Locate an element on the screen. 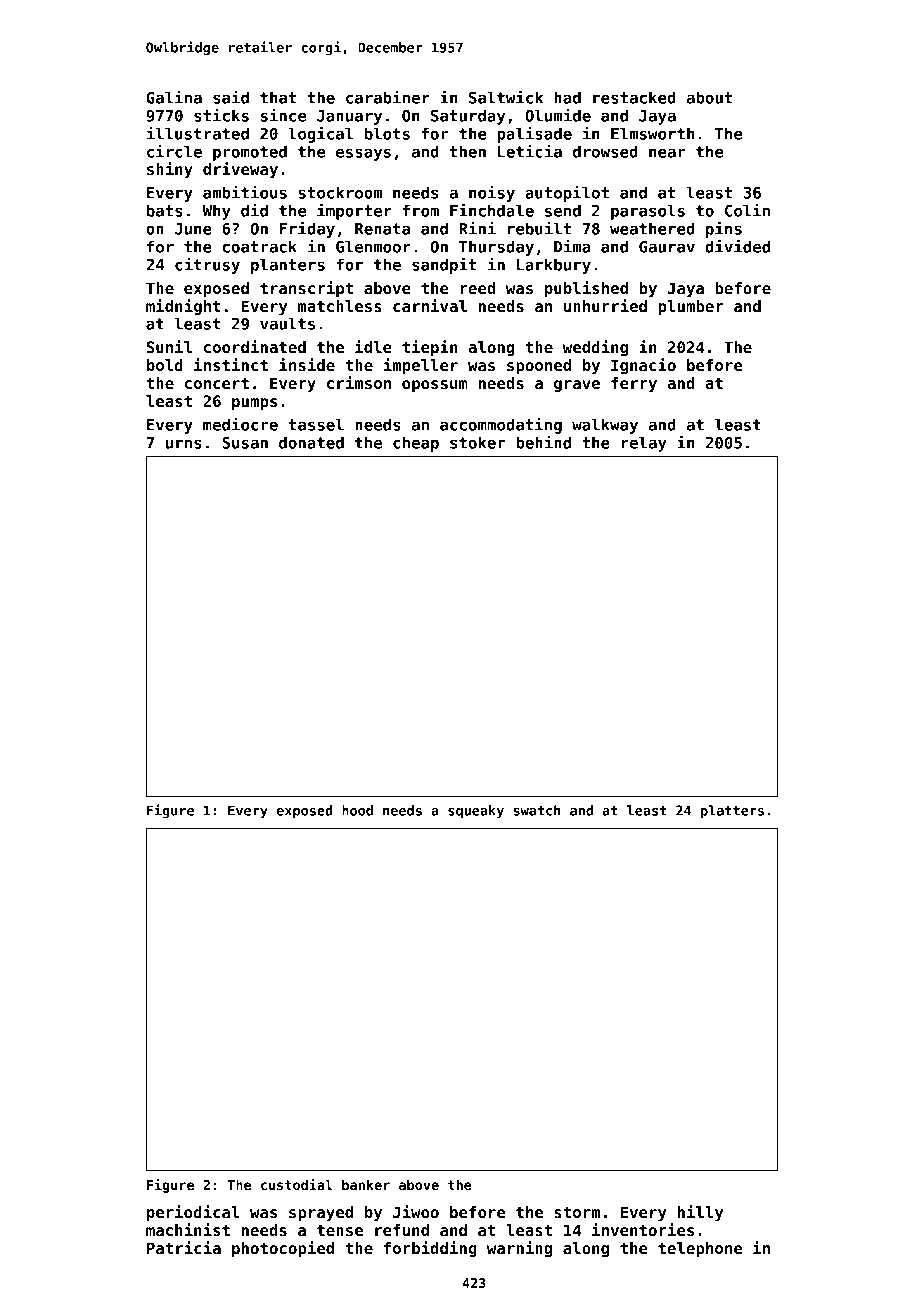  published is located at coordinates (586, 289).
